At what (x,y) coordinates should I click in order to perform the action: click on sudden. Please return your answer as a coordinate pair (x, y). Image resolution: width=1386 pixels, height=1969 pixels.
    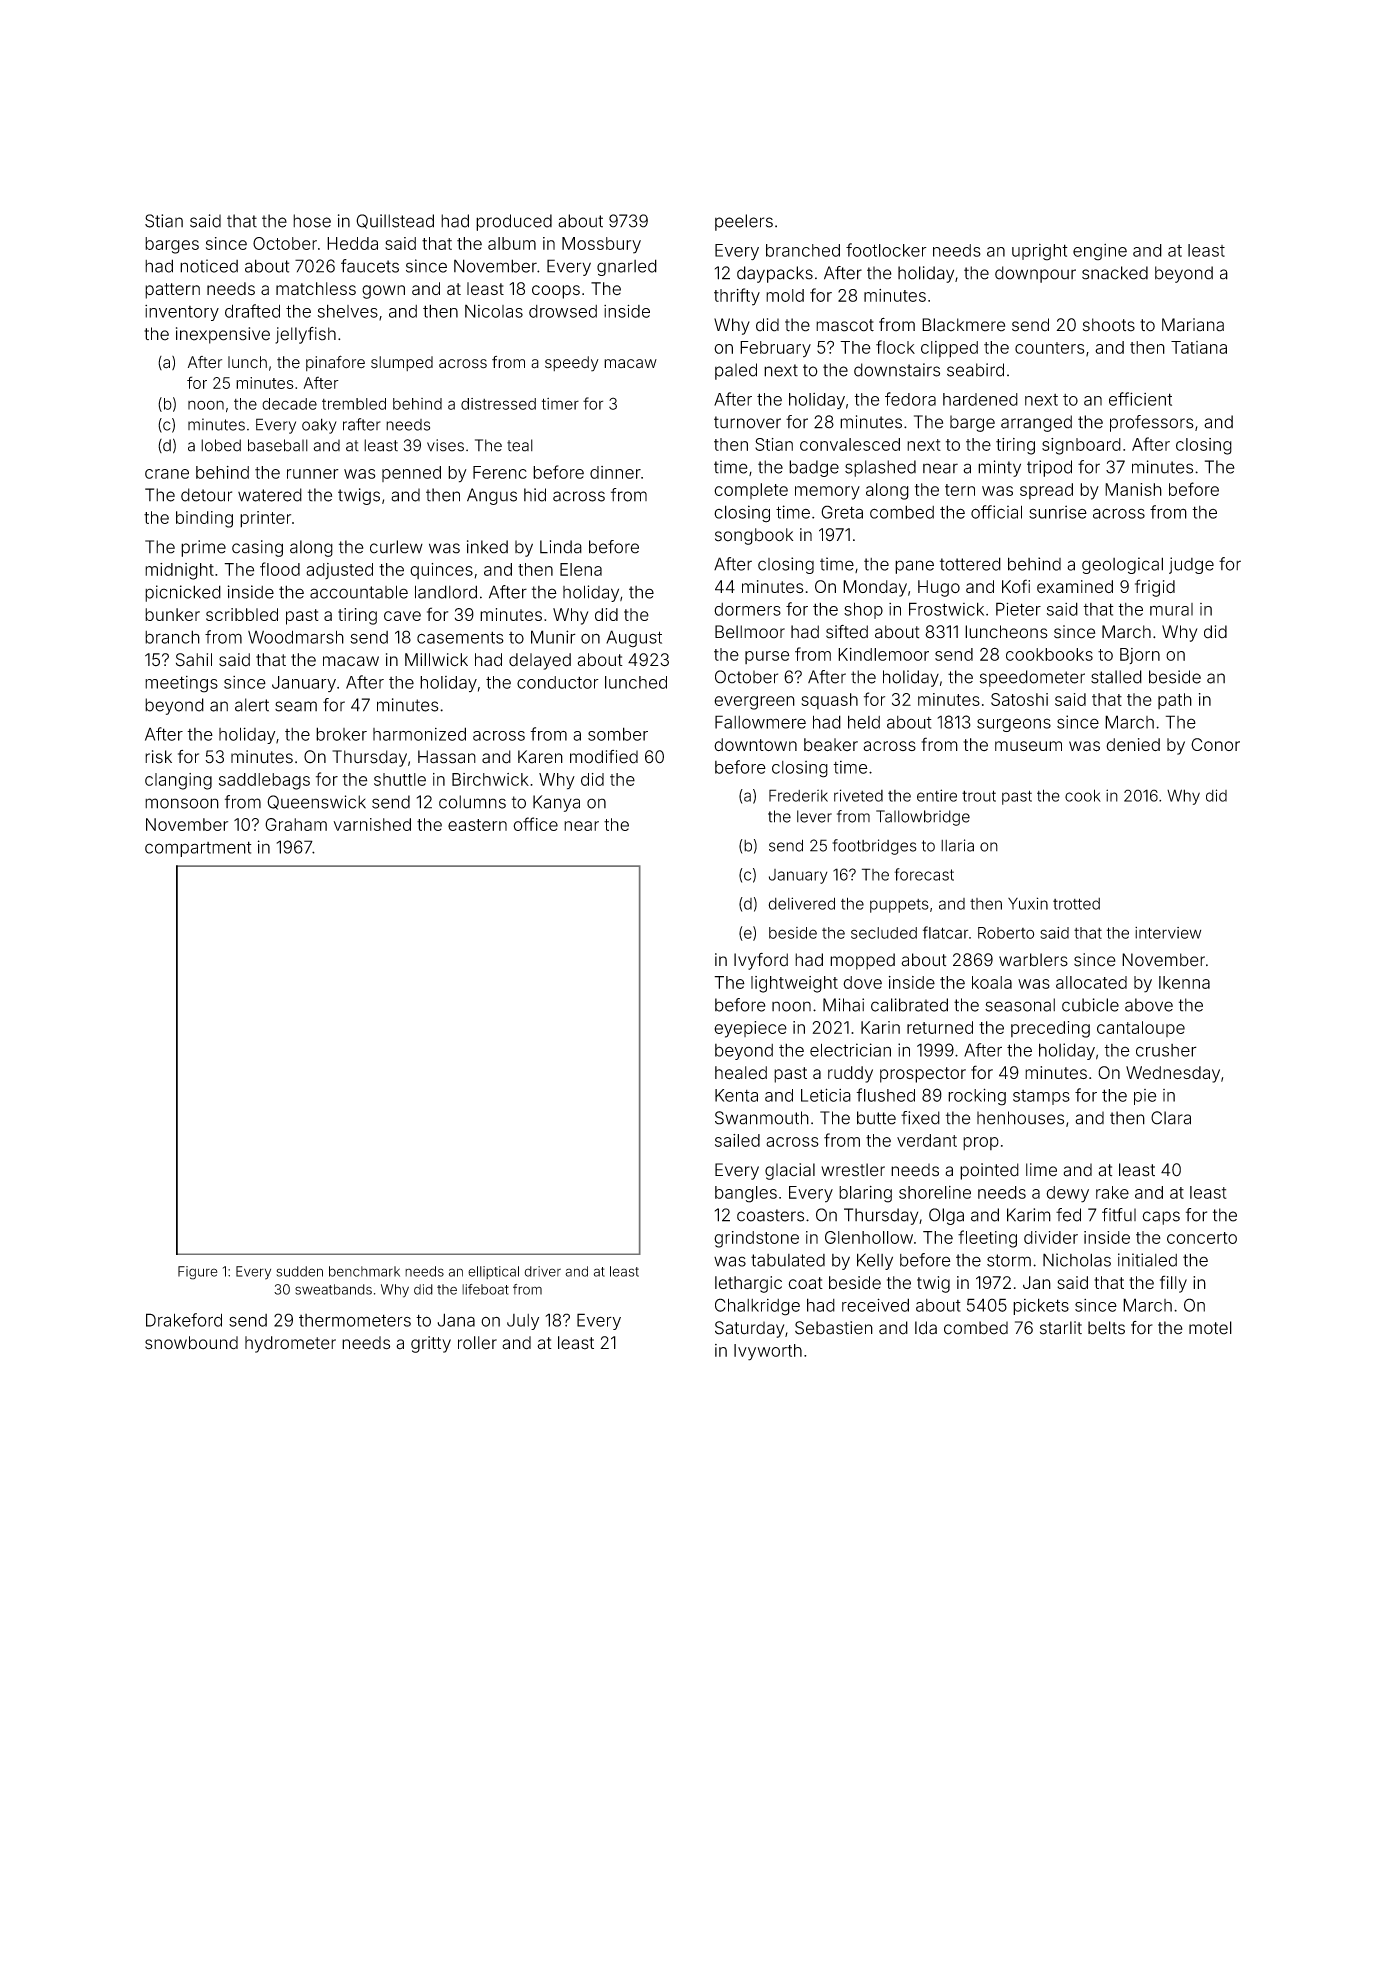
    Looking at the image, I should click on (299, 1271).
